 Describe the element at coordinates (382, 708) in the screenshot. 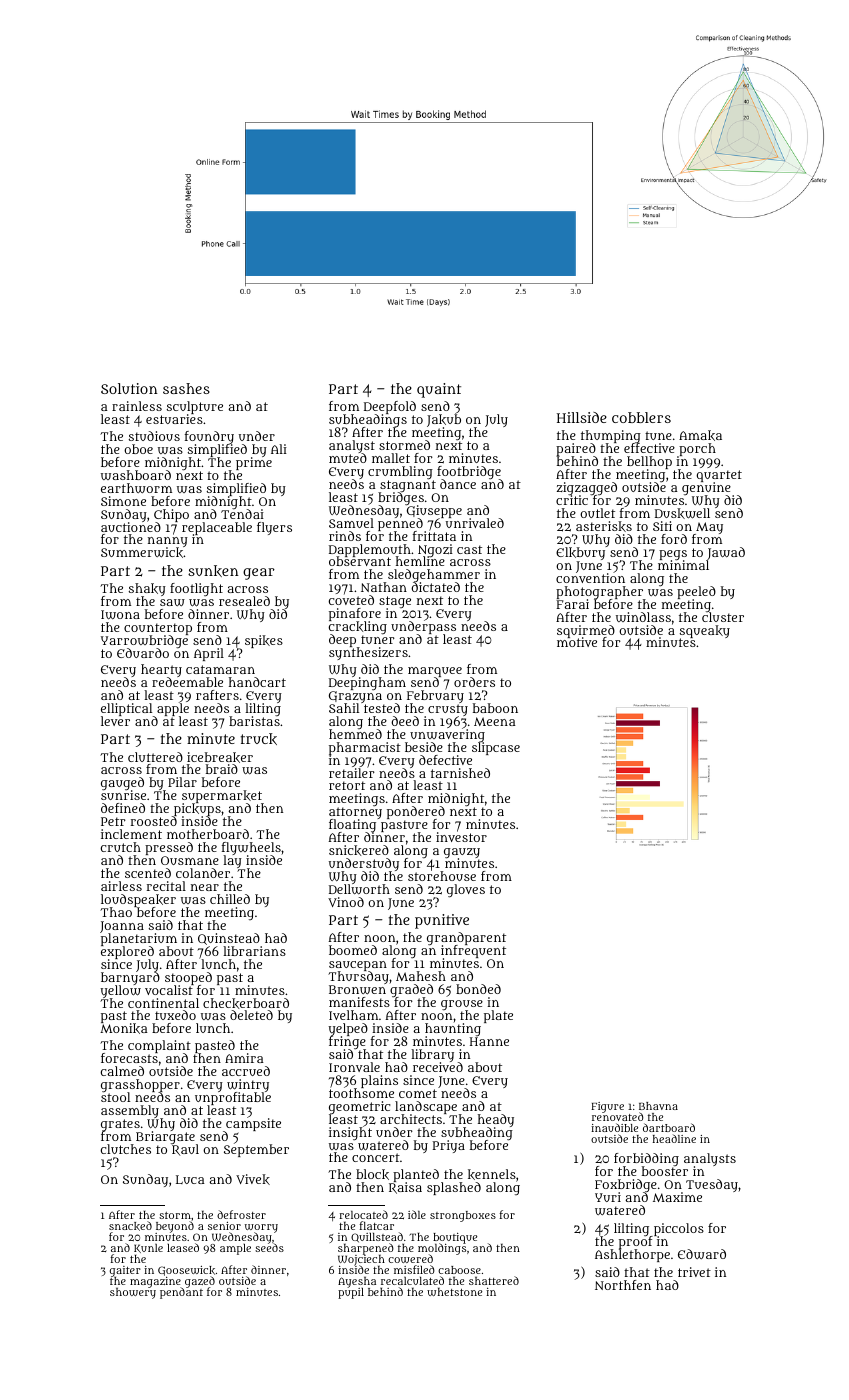

I see `tested` at that location.
